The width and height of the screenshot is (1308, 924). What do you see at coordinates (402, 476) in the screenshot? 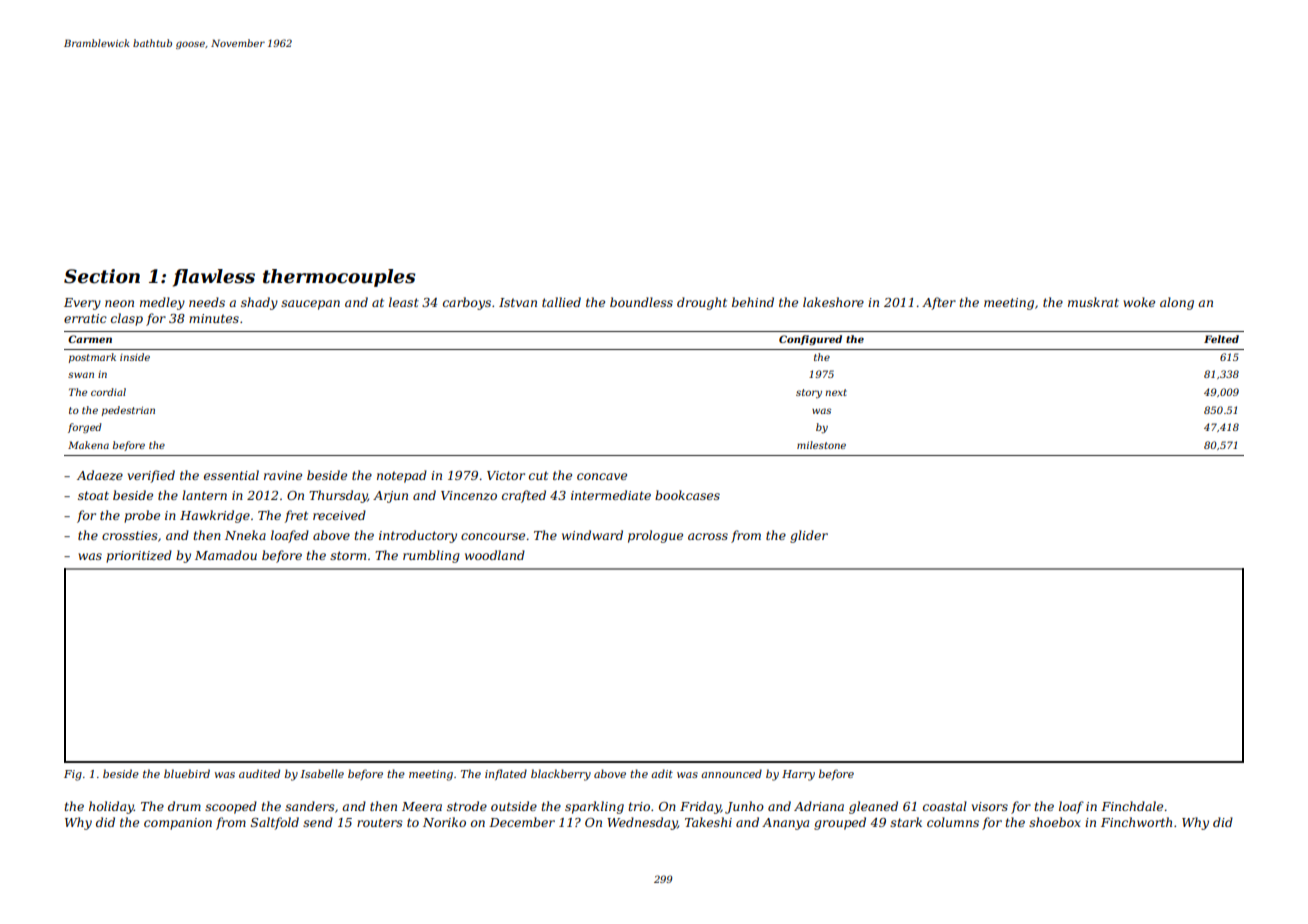
I see `notepad` at bounding box center [402, 476].
